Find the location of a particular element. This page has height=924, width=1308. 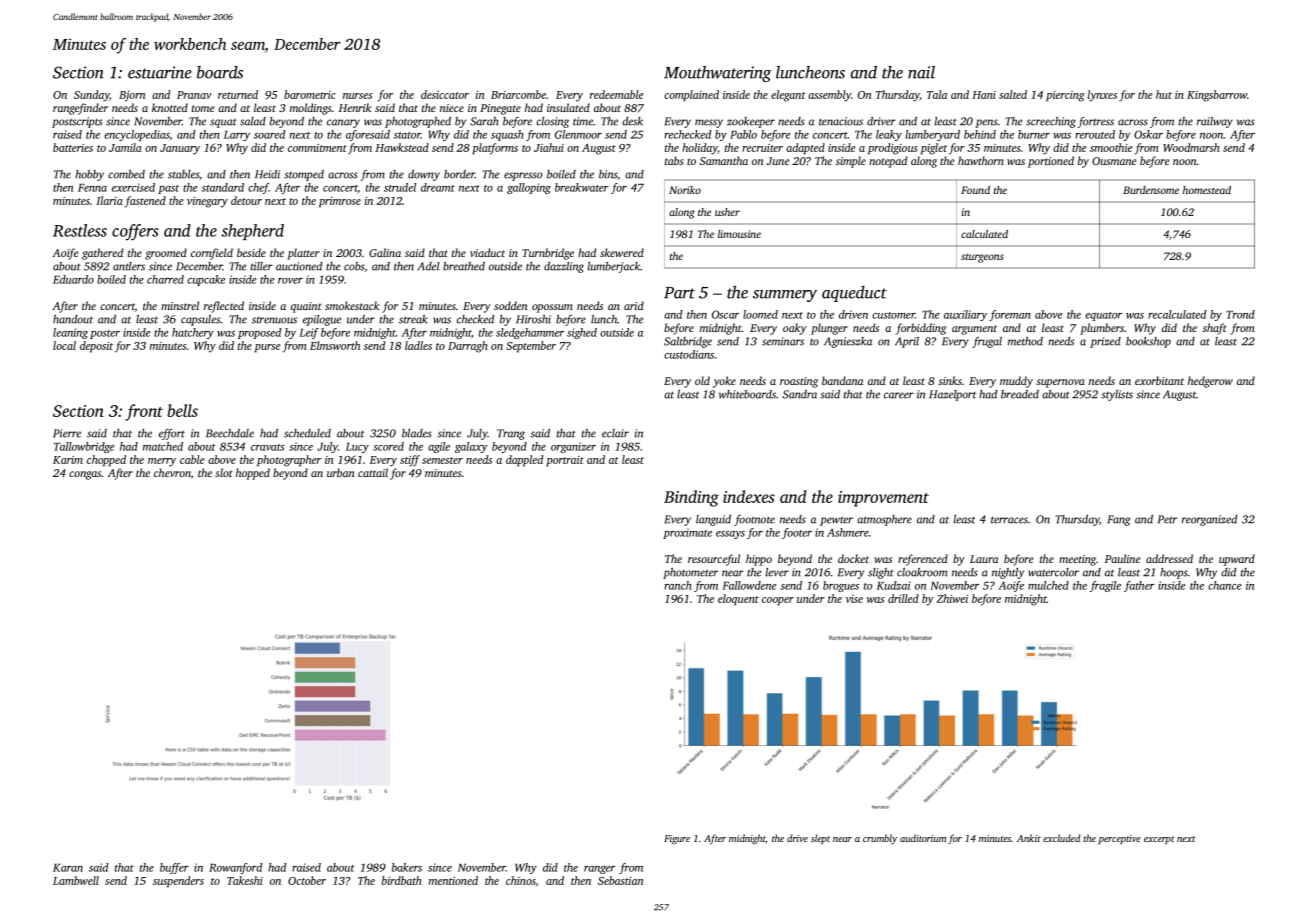

estuarine is located at coordinates (160, 72).
